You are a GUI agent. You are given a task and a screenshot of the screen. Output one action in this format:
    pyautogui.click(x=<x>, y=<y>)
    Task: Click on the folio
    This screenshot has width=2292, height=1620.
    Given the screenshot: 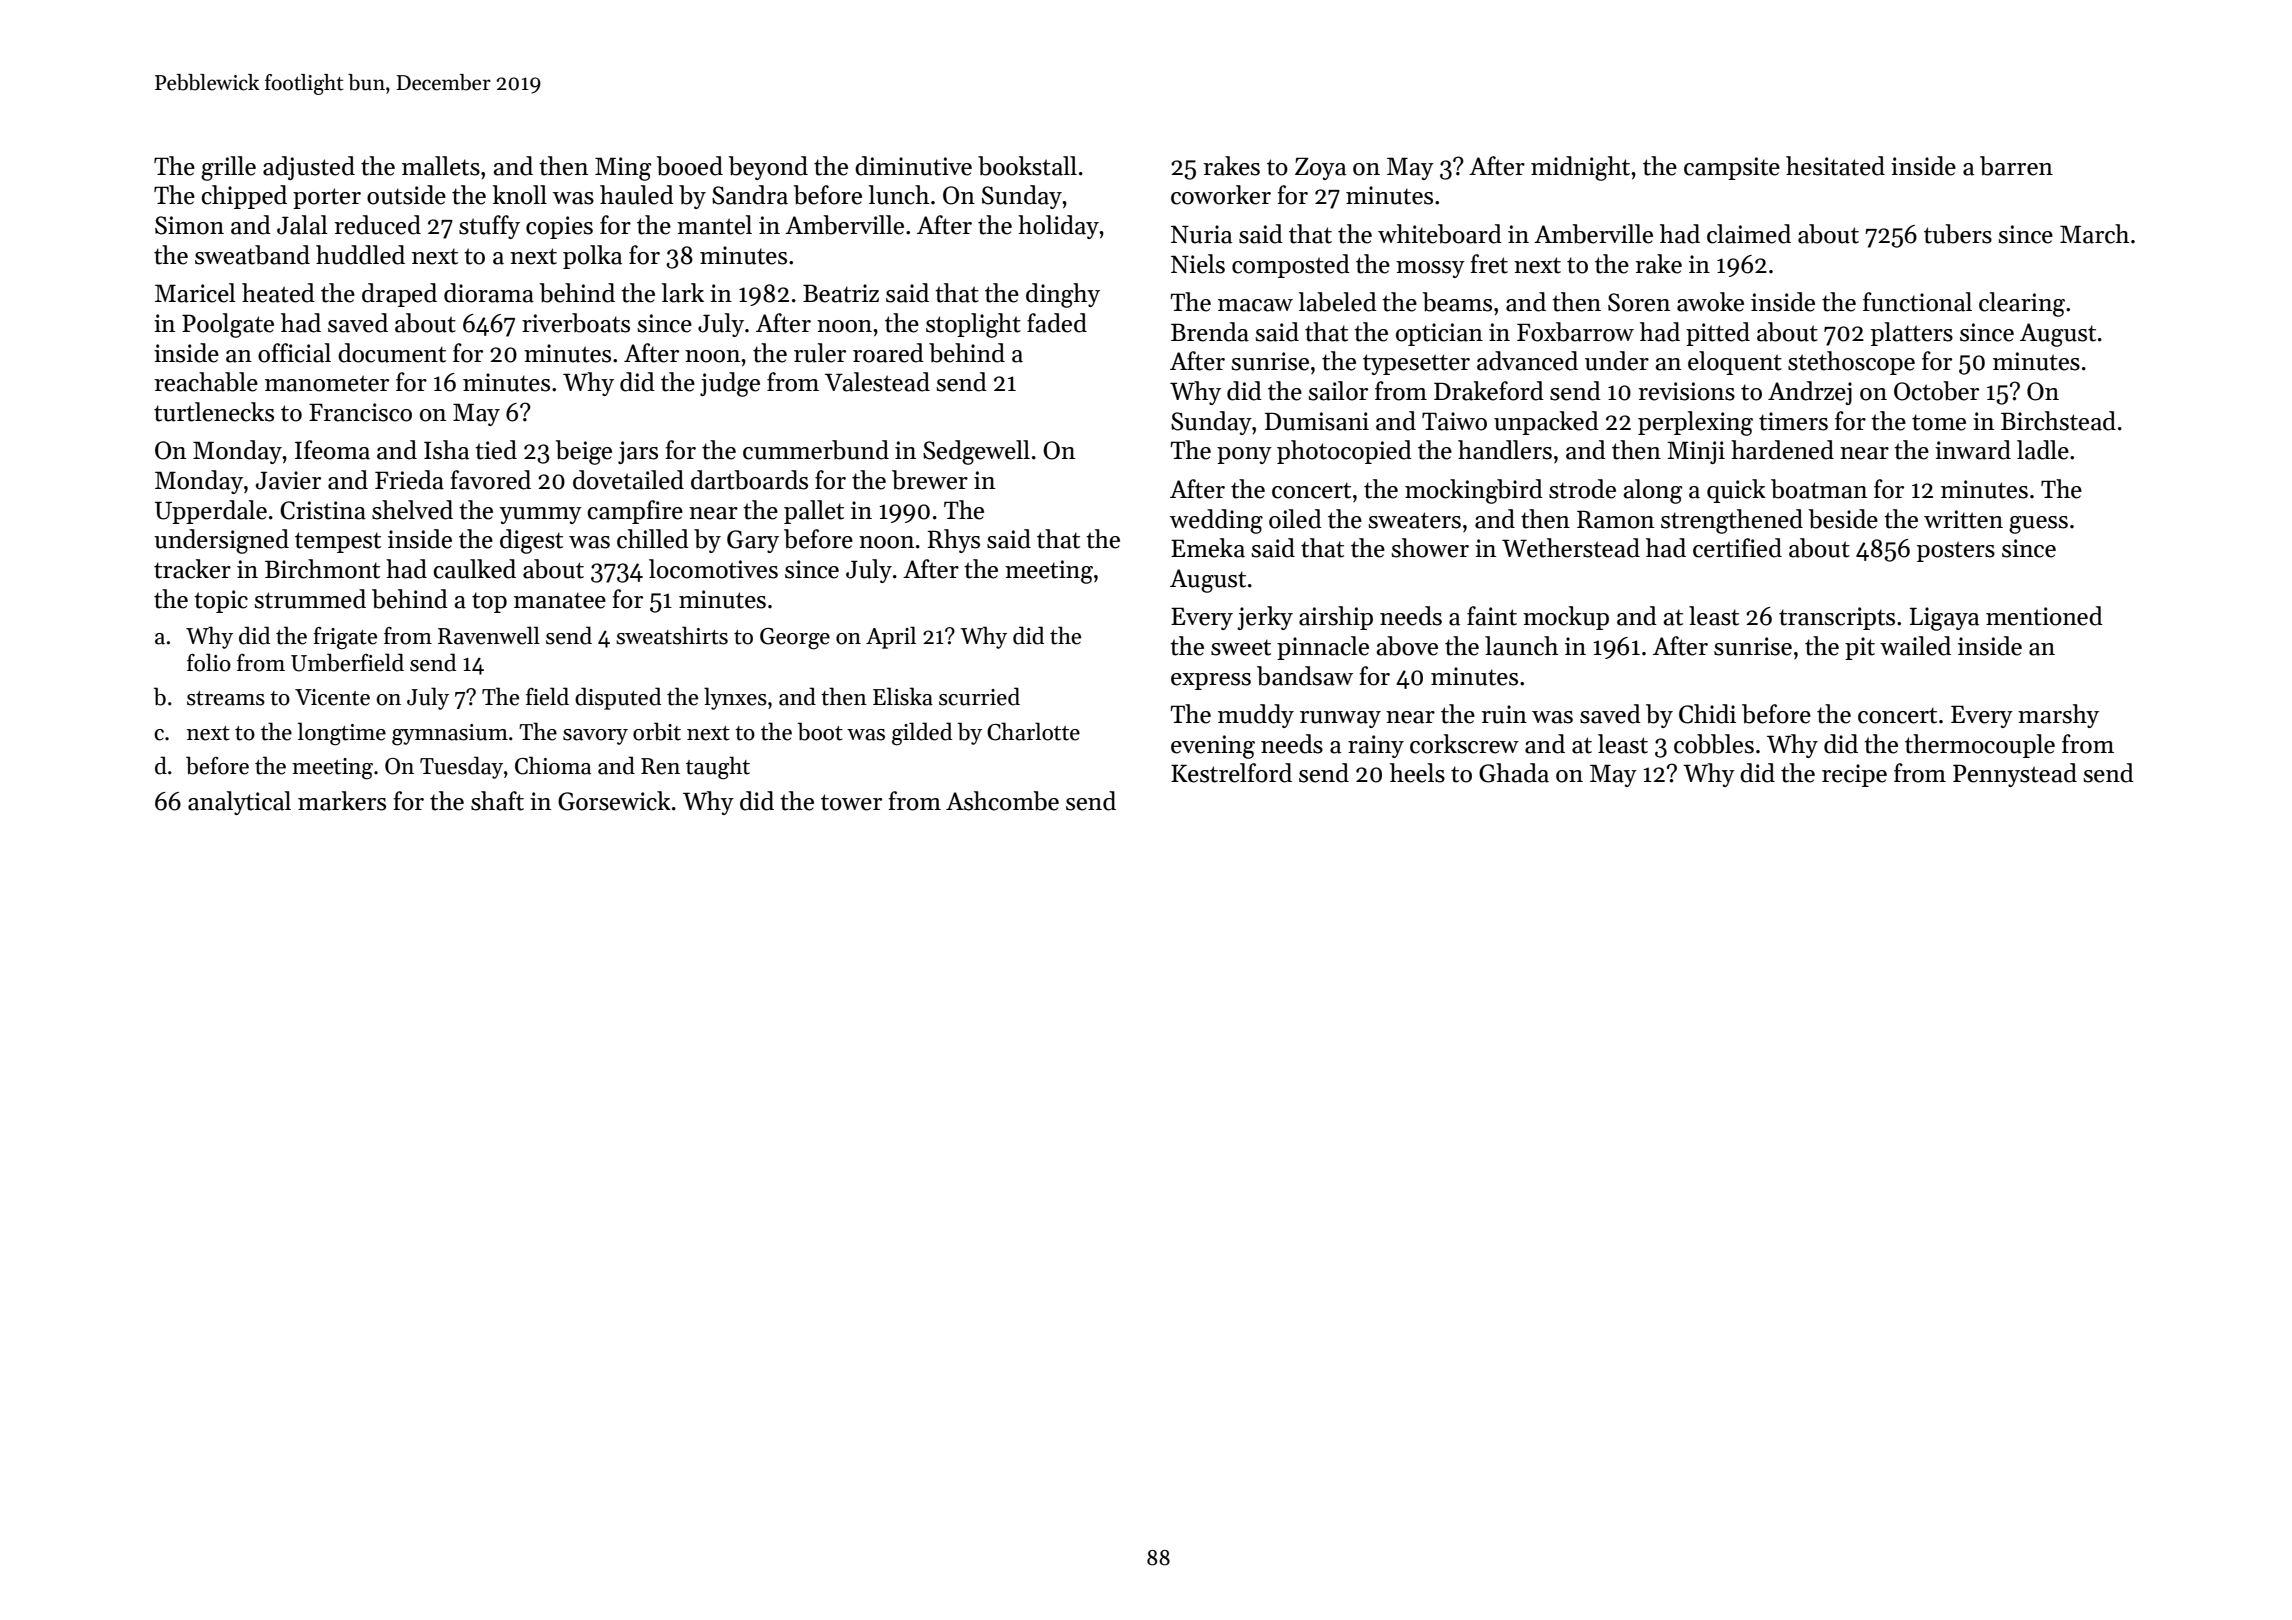 What is the action you would take?
    pyautogui.click(x=209, y=662)
